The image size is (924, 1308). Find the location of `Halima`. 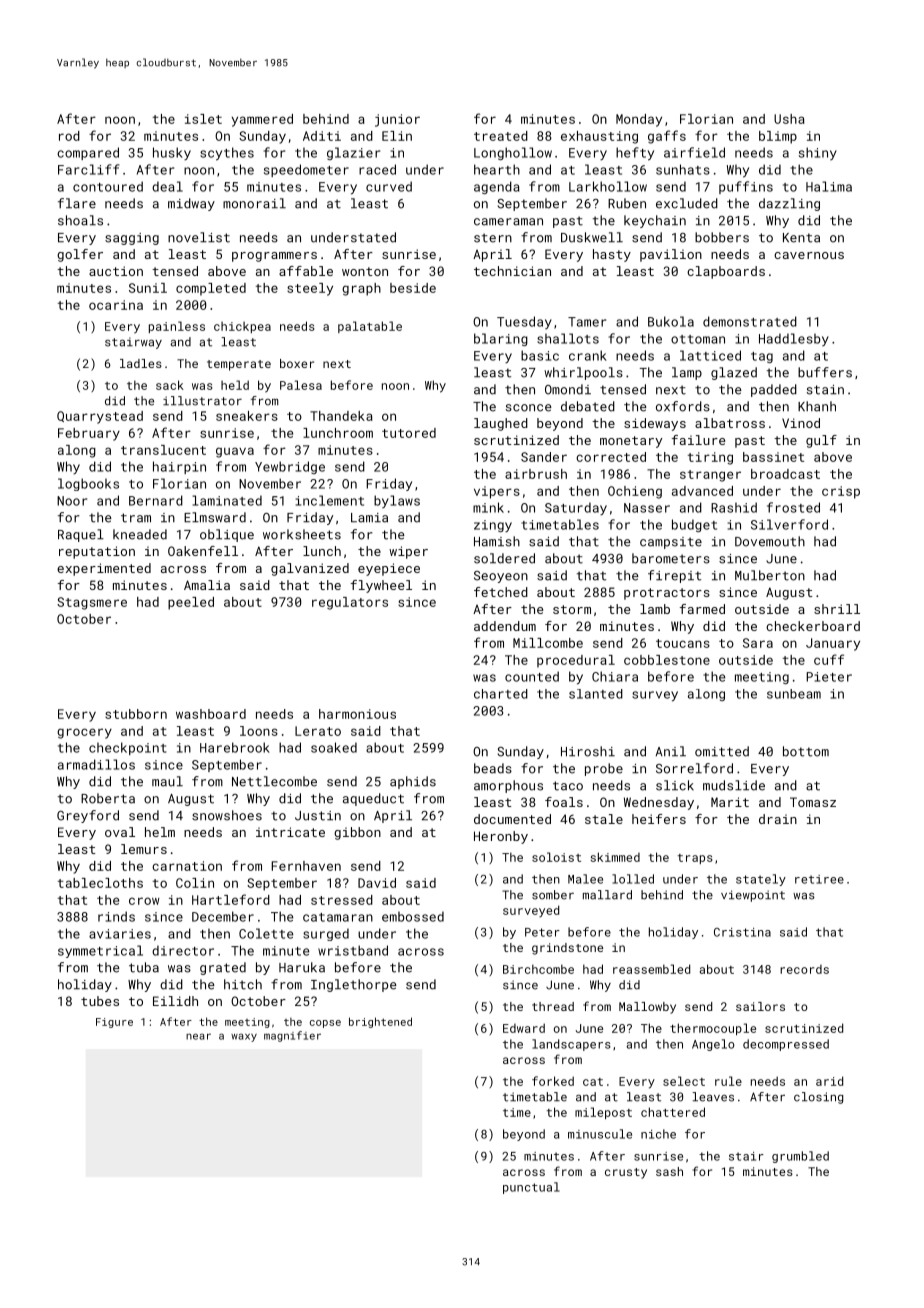

Halima is located at coordinates (829, 186).
